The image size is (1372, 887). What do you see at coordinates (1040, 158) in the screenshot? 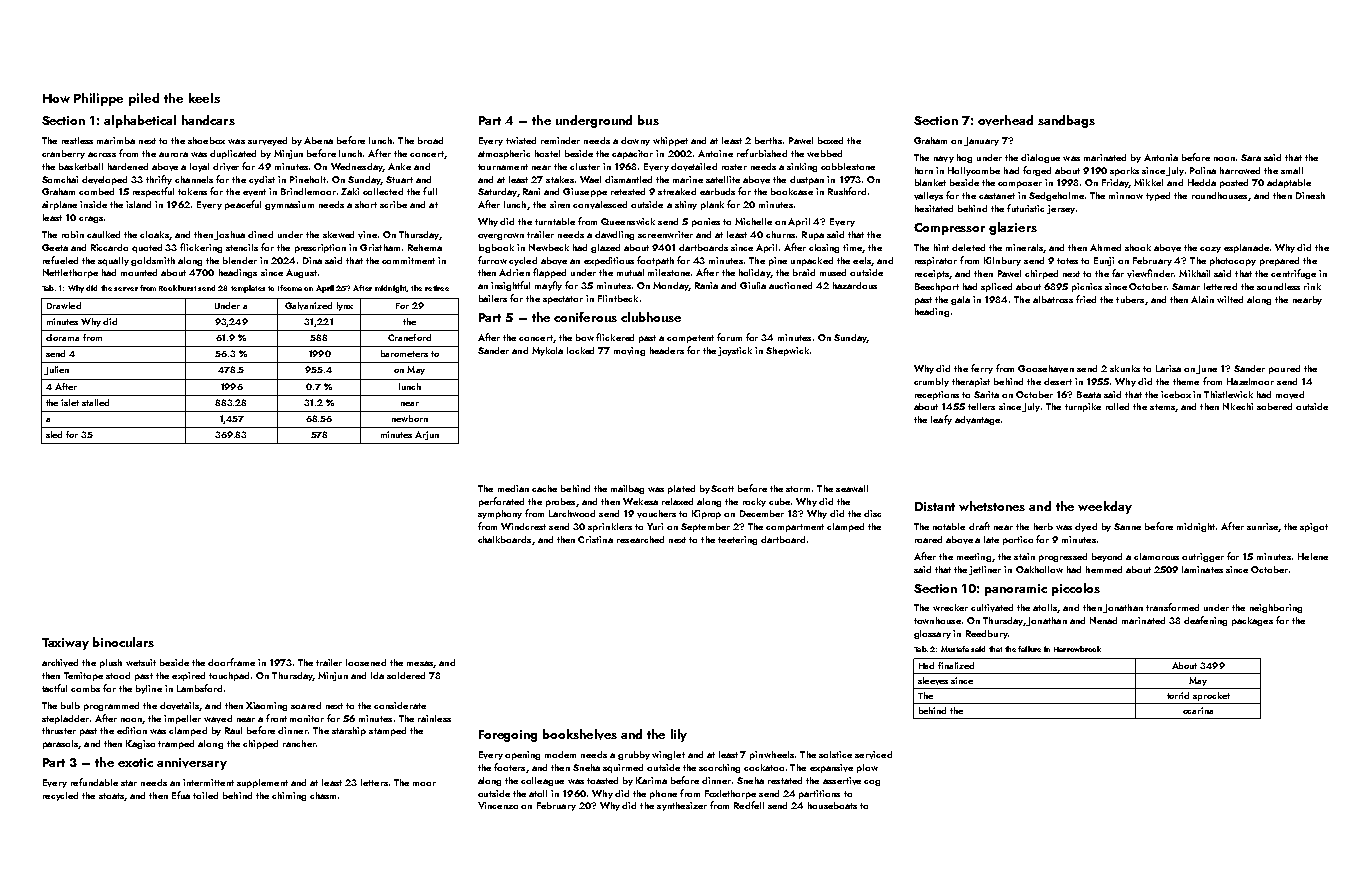
I see `dialogue` at bounding box center [1040, 158].
